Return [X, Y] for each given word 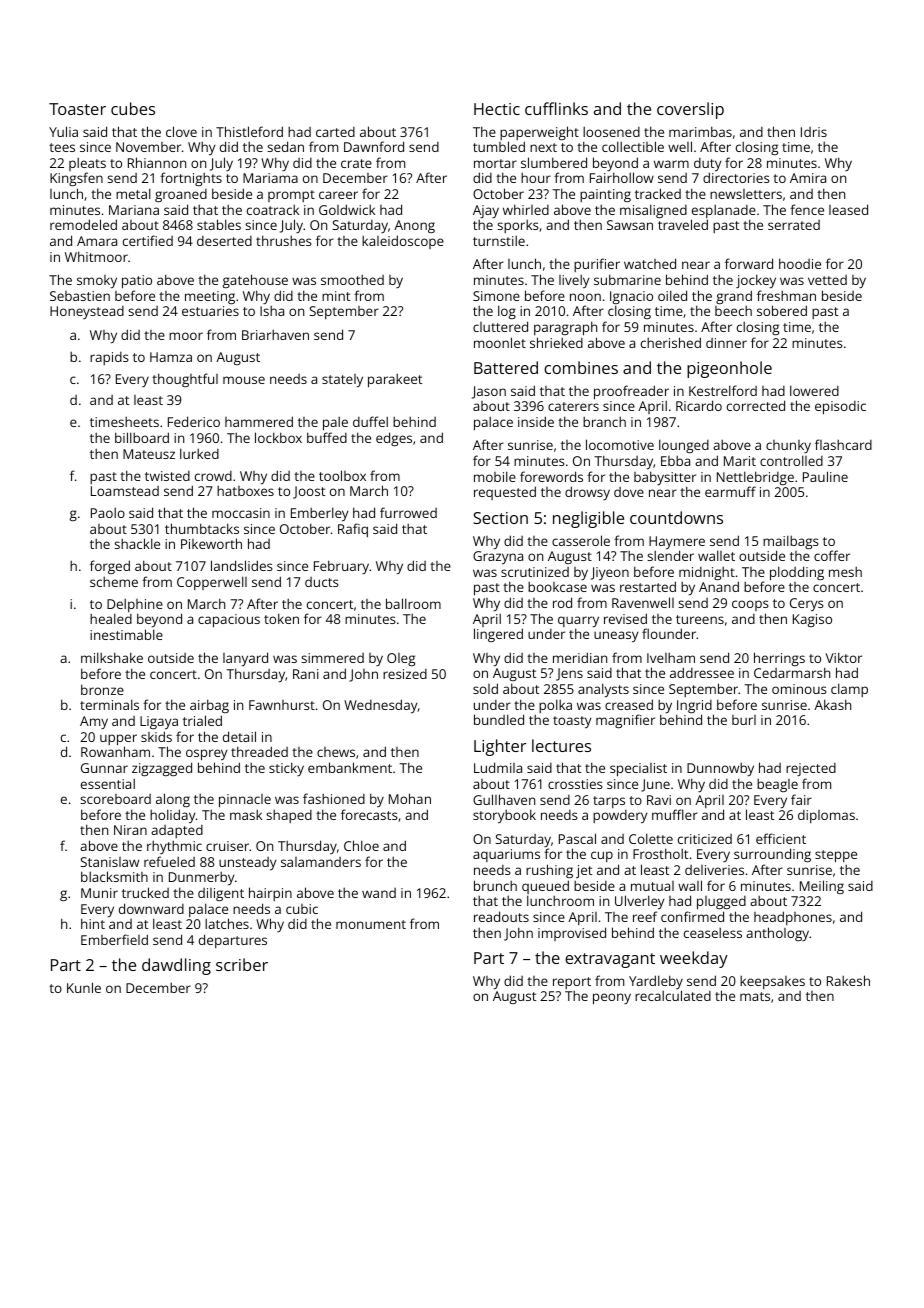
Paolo [108, 512]
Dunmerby [202, 878]
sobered [782, 310]
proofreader [631, 393]
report [572, 983]
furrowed [408, 512]
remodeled [83, 224]
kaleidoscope [403, 242]
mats [755, 996]
